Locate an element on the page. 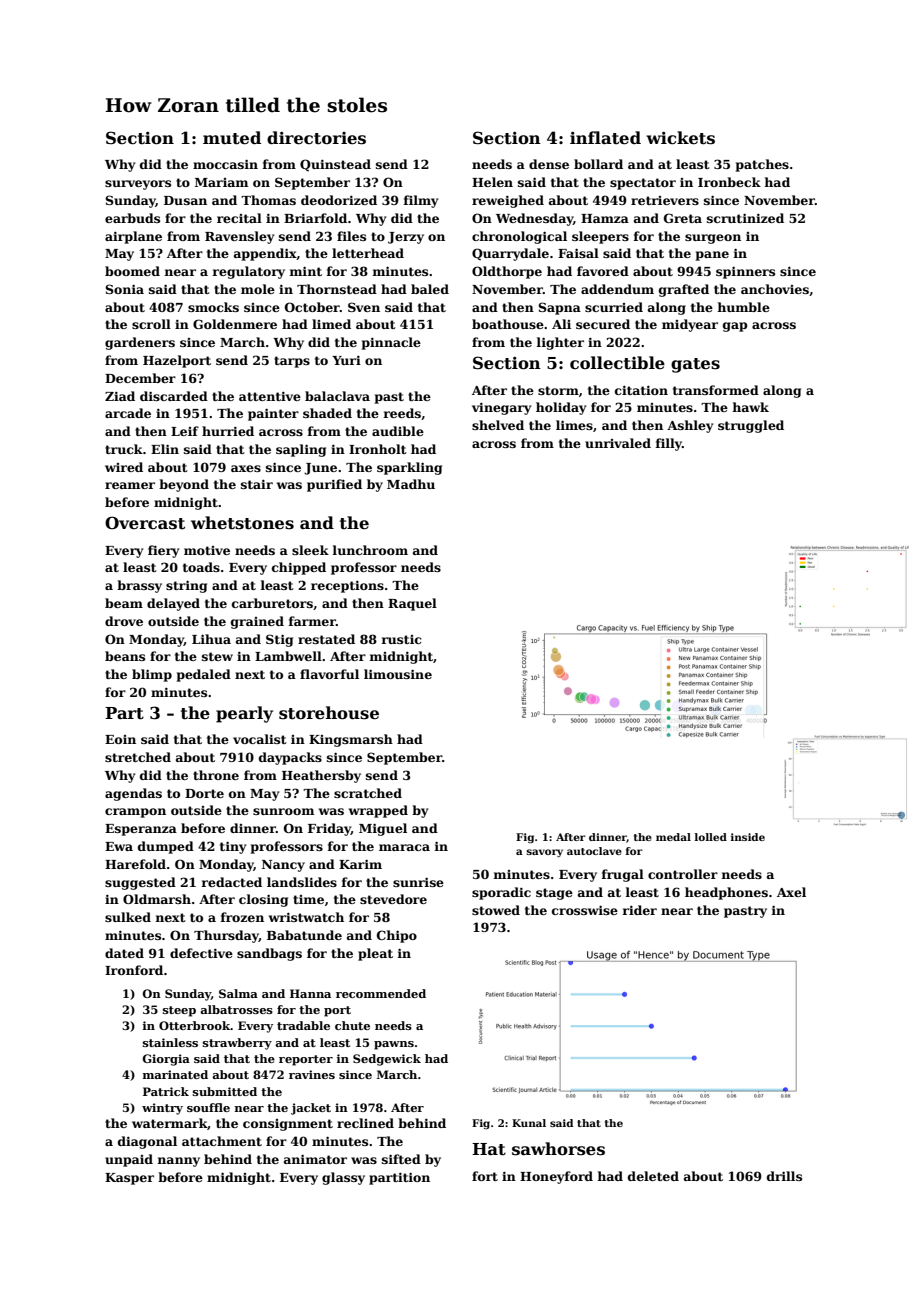 Image resolution: width=924 pixels, height=1308 pixels. Helen is located at coordinates (492, 182).
